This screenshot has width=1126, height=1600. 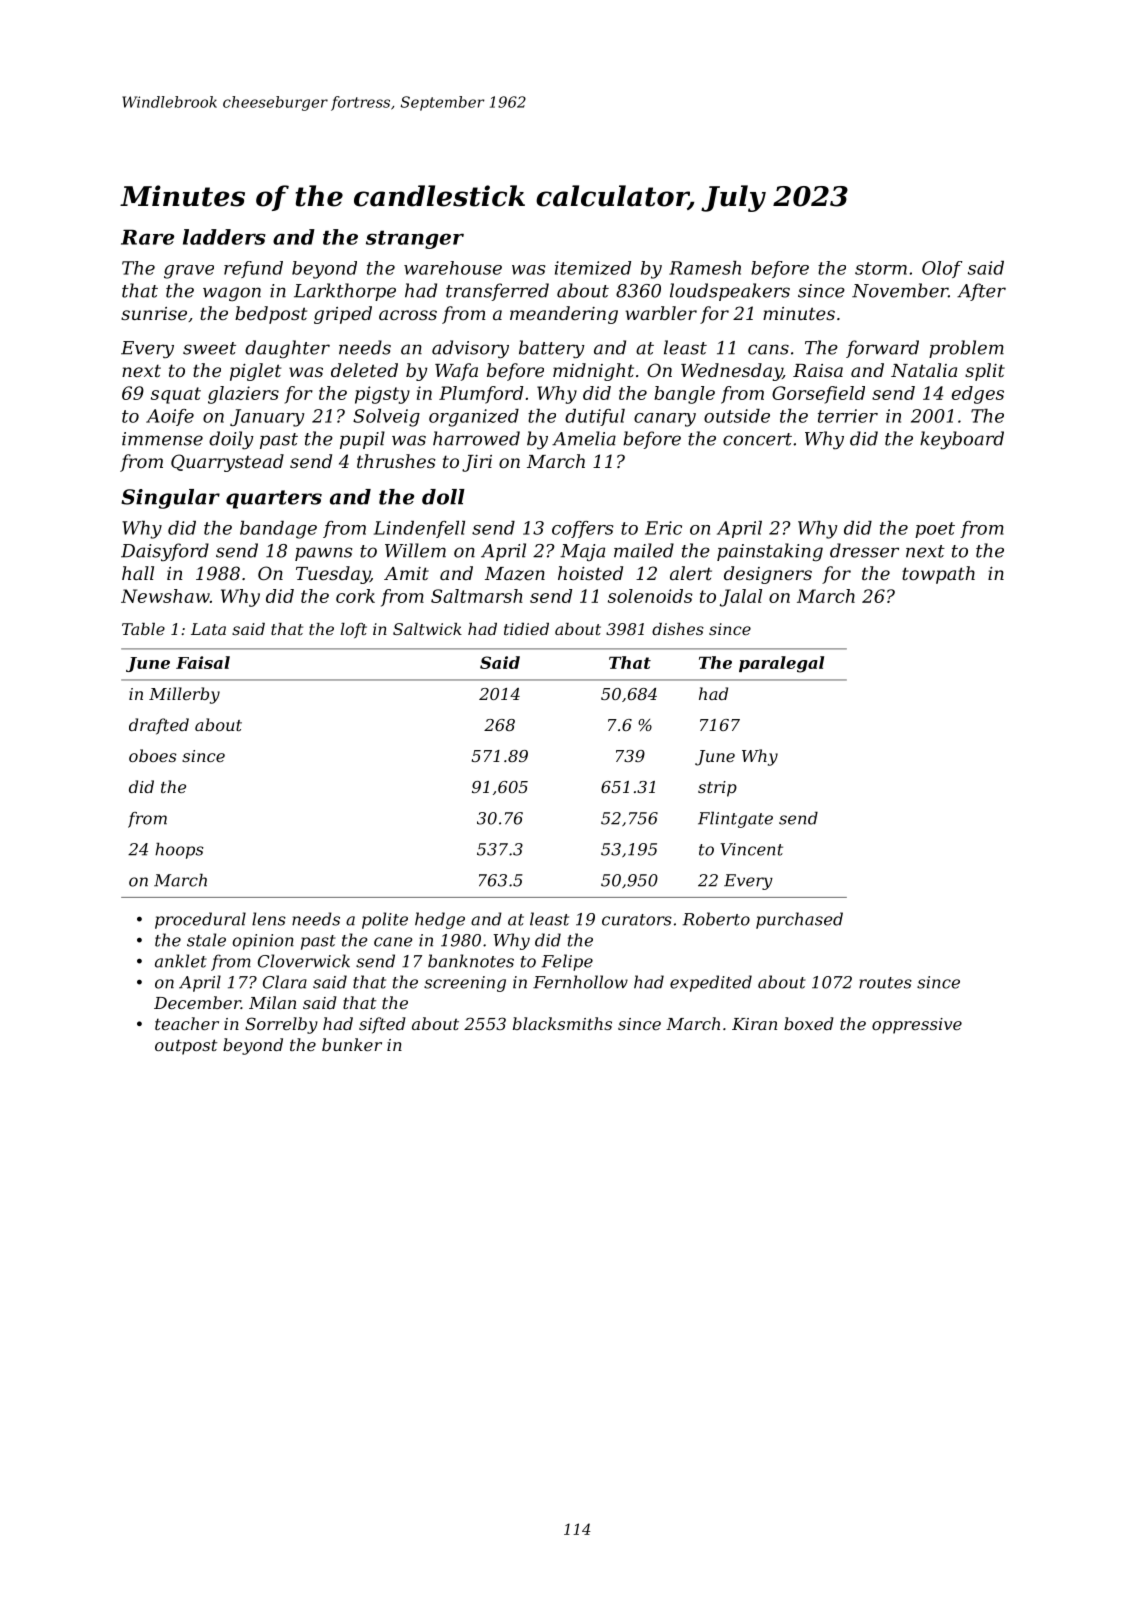 I want to click on sweet, so click(x=209, y=348).
